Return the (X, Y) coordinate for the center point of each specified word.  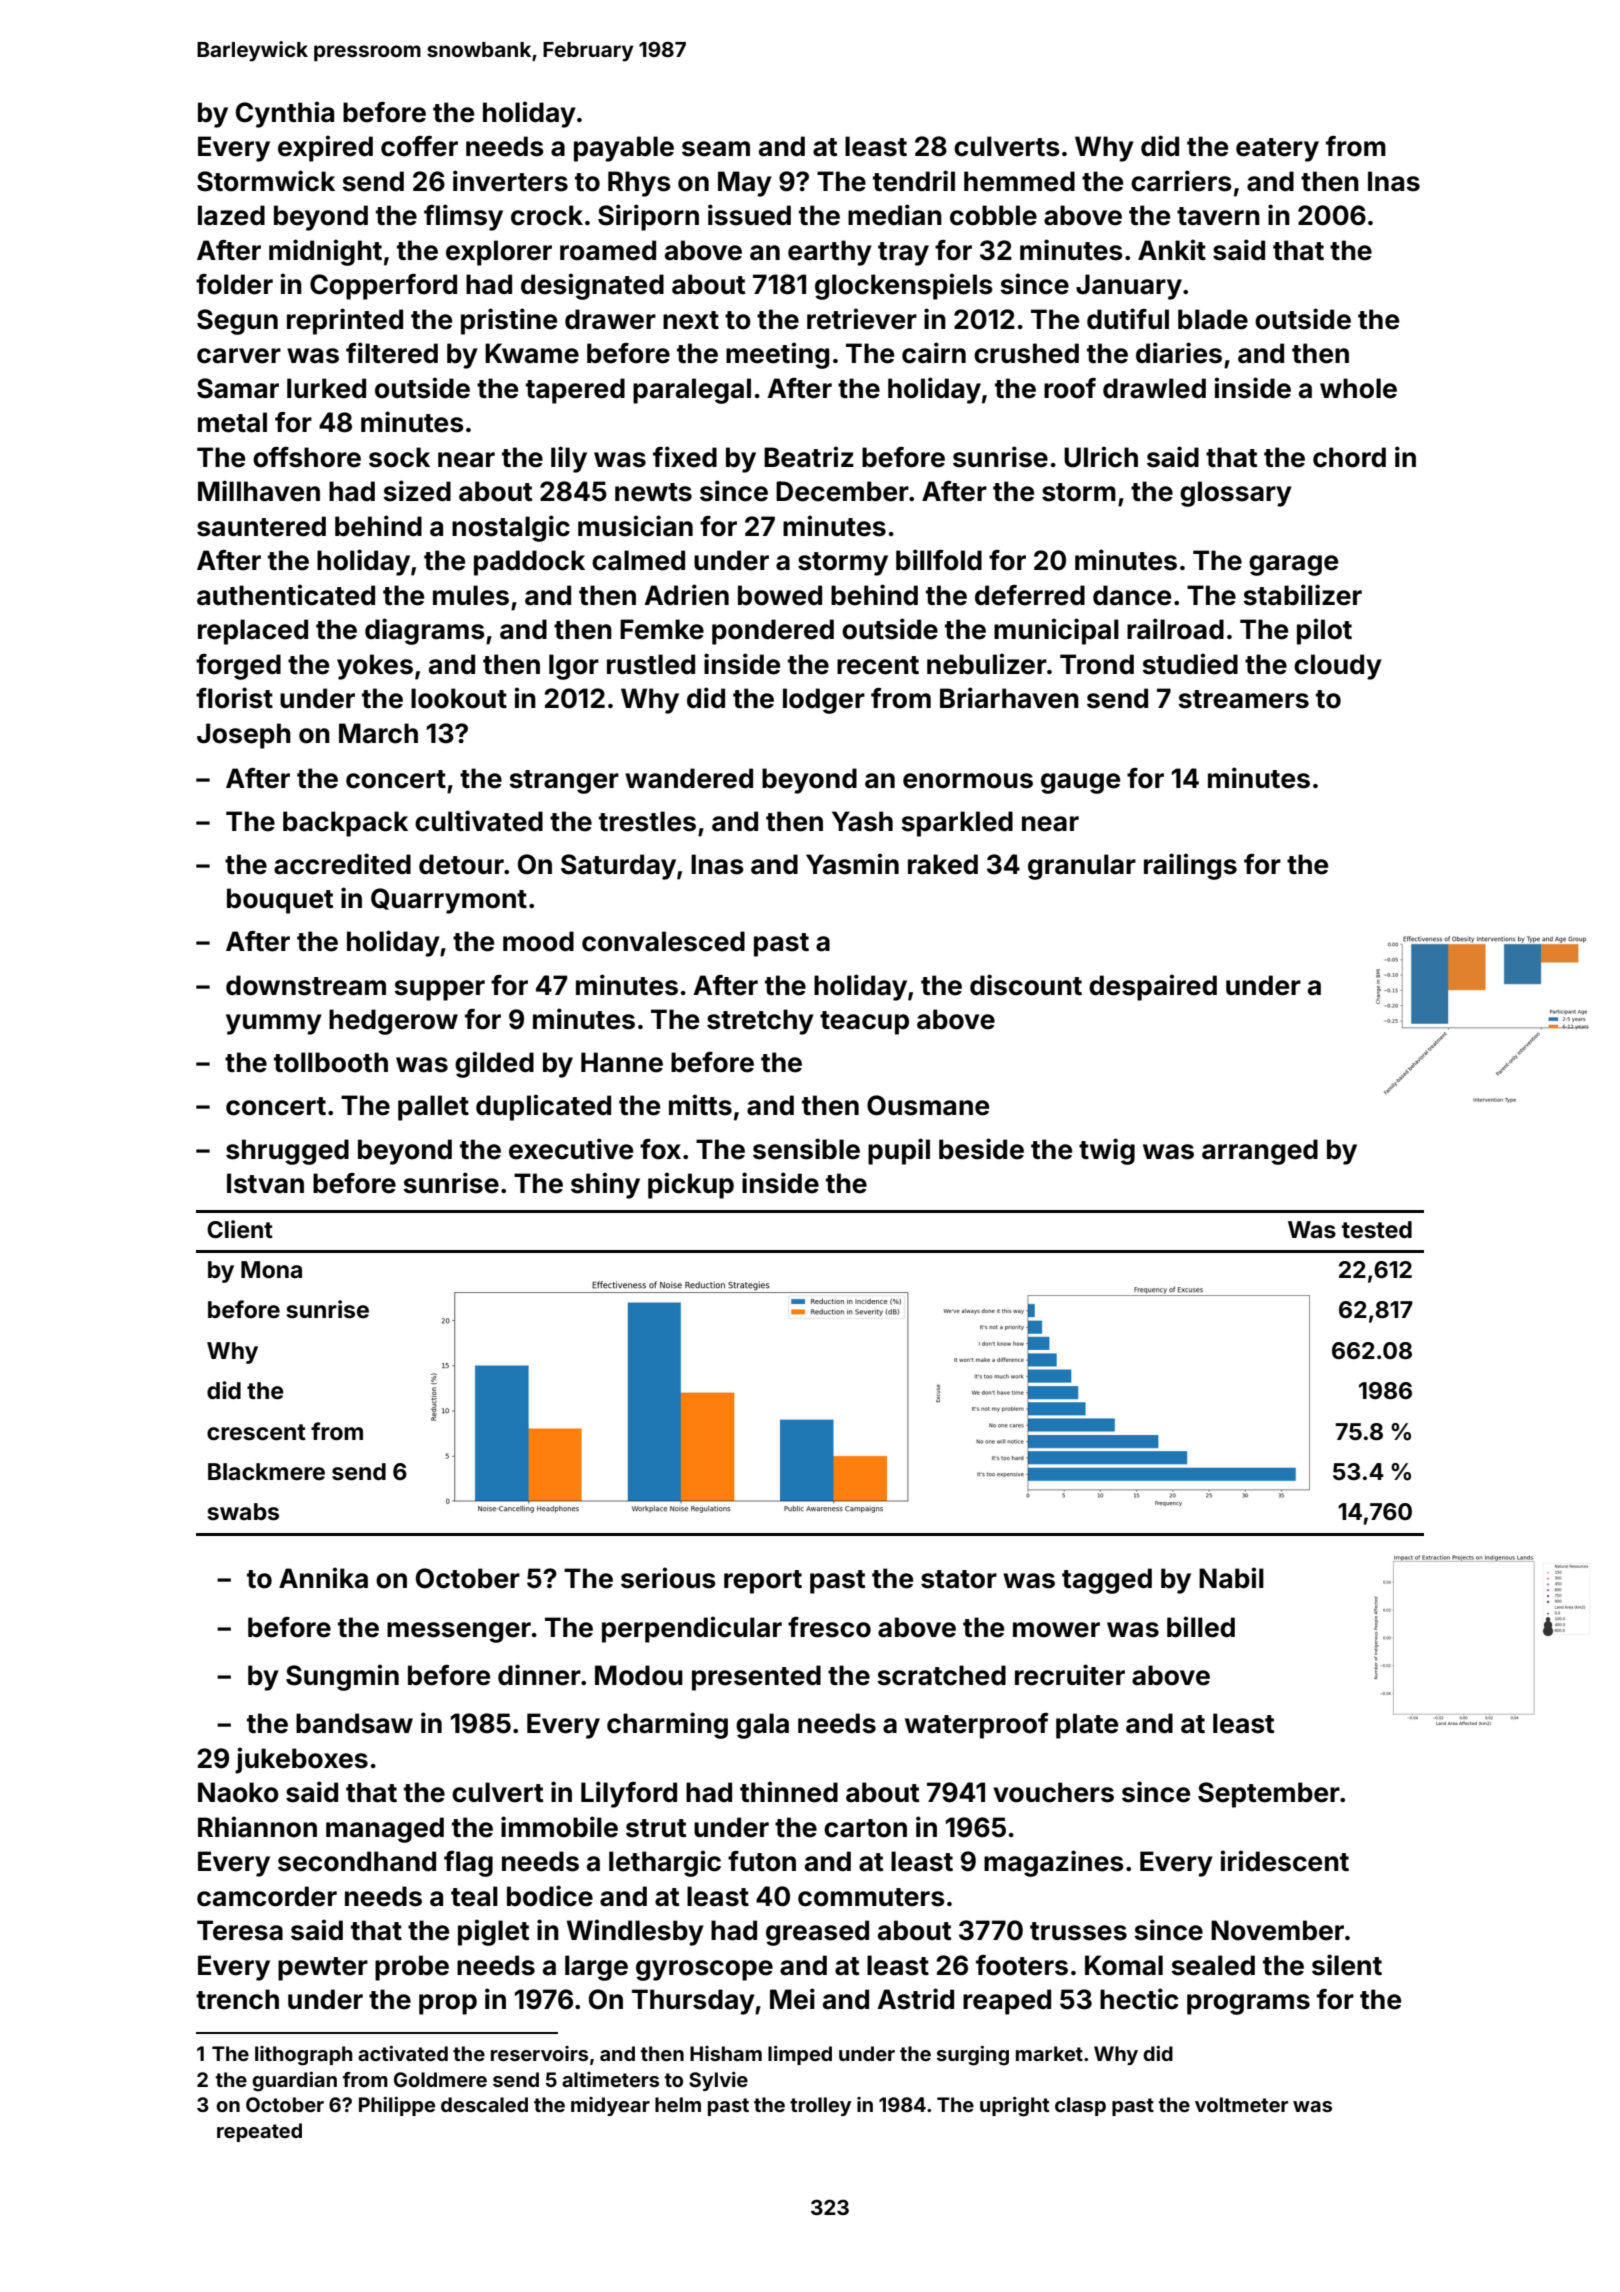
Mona (271, 1270)
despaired (1153, 987)
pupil (899, 1151)
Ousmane (928, 1105)
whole (1358, 388)
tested (1377, 1230)
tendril (914, 181)
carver (239, 356)
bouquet (280, 901)
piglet (493, 1932)
